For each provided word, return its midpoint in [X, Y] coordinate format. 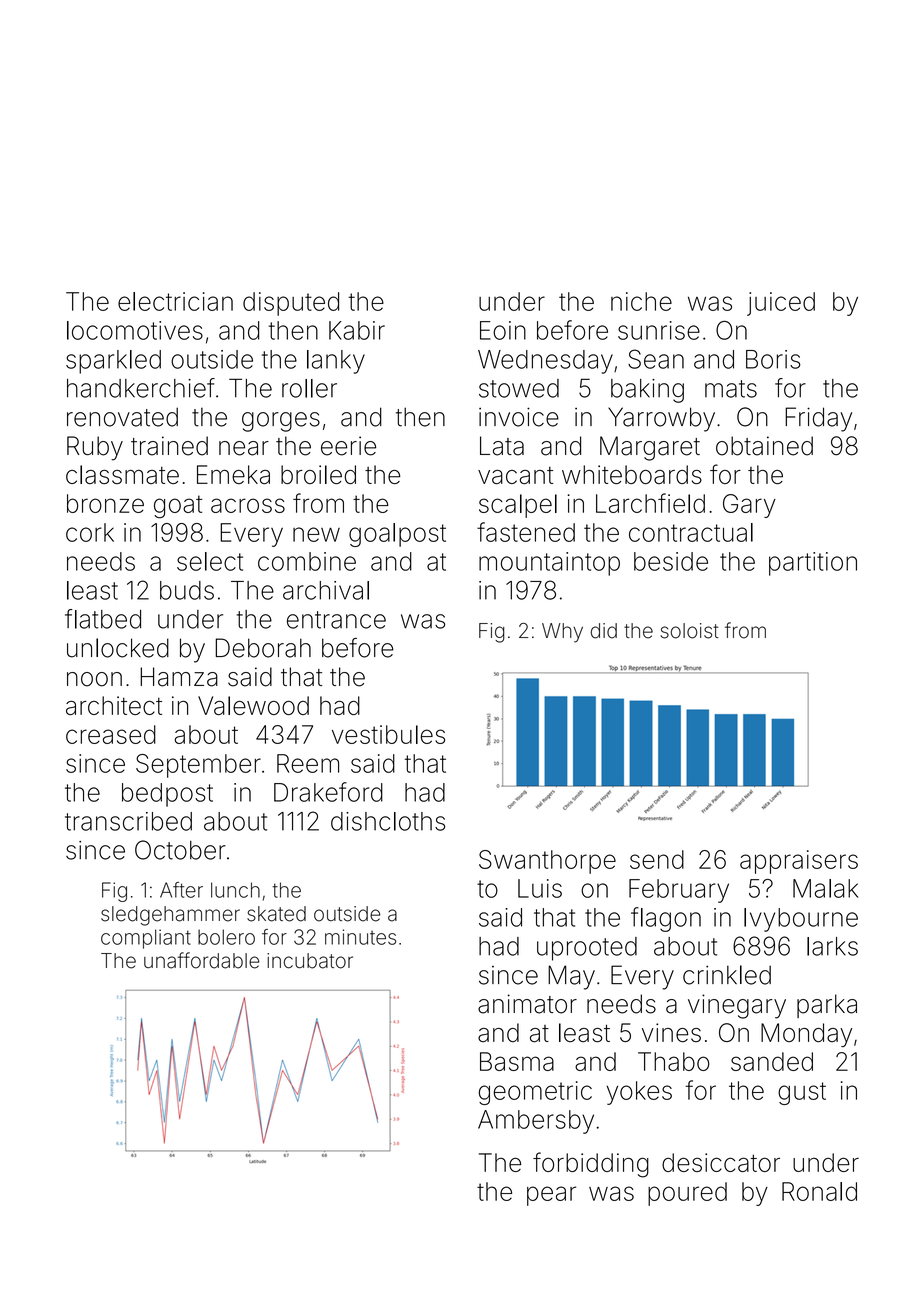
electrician [175, 301]
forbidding [591, 1165]
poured [687, 1194]
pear [551, 1196]
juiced [781, 304]
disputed [291, 304]
